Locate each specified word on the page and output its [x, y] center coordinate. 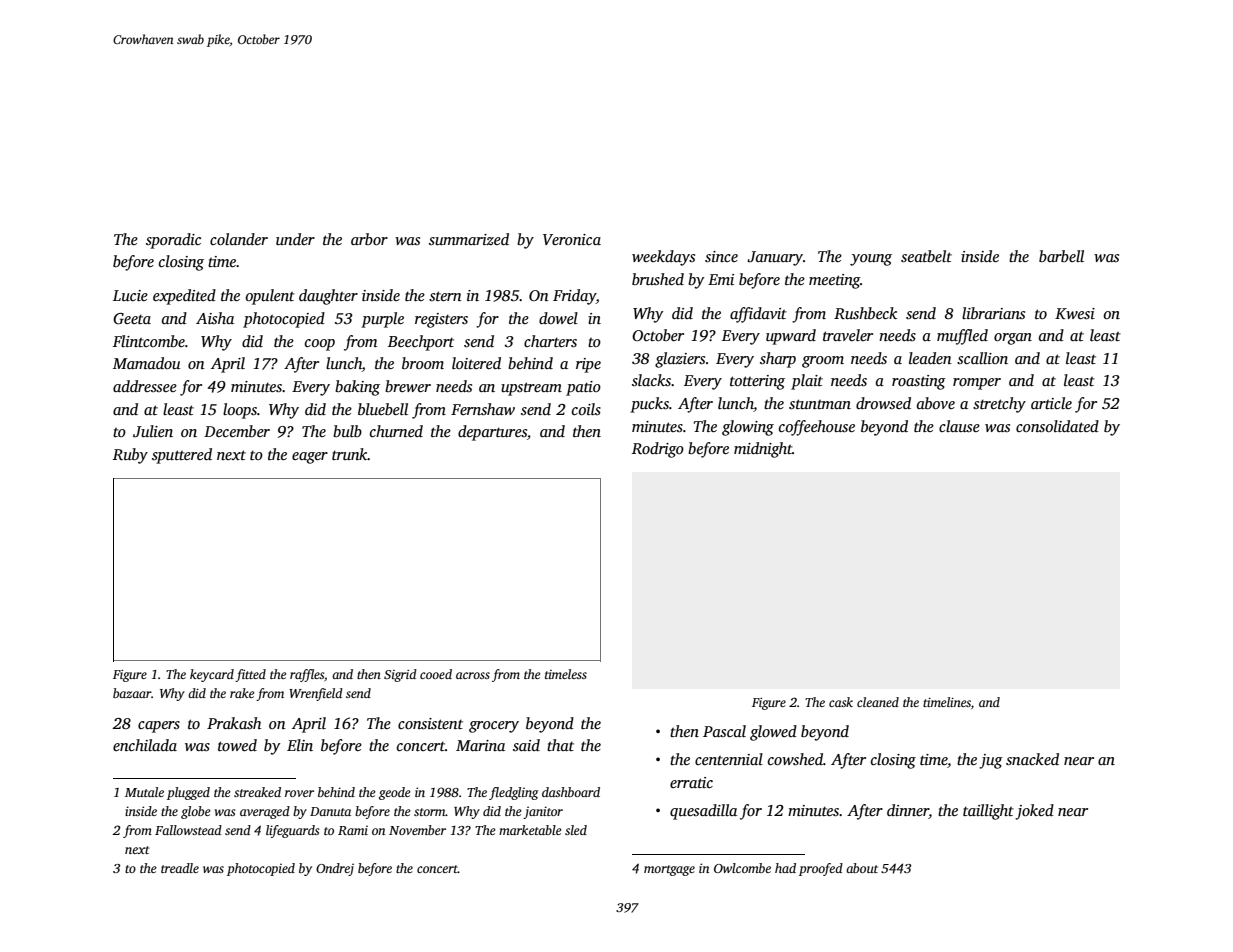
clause [959, 426]
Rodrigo [658, 450]
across [473, 675]
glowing [748, 428]
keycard [212, 675]
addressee [145, 386]
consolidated [1057, 426]
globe [196, 812]
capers [159, 727]
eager [310, 458]
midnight [763, 450]
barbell [1061, 256]
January [775, 258]
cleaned [878, 702]
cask [841, 702]
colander [239, 239]
